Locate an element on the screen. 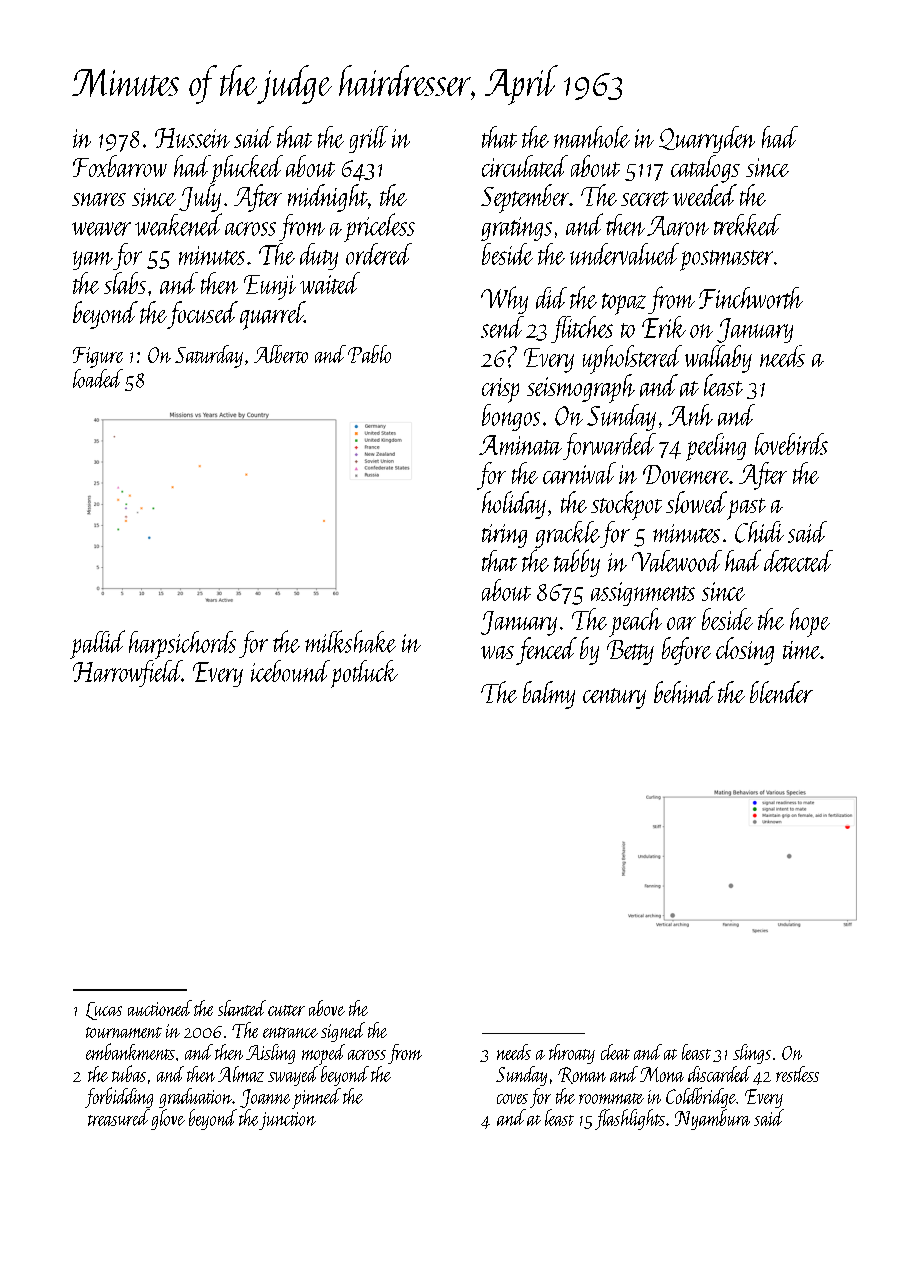 This screenshot has width=905, height=1283. blender is located at coordinates (781, 692).
